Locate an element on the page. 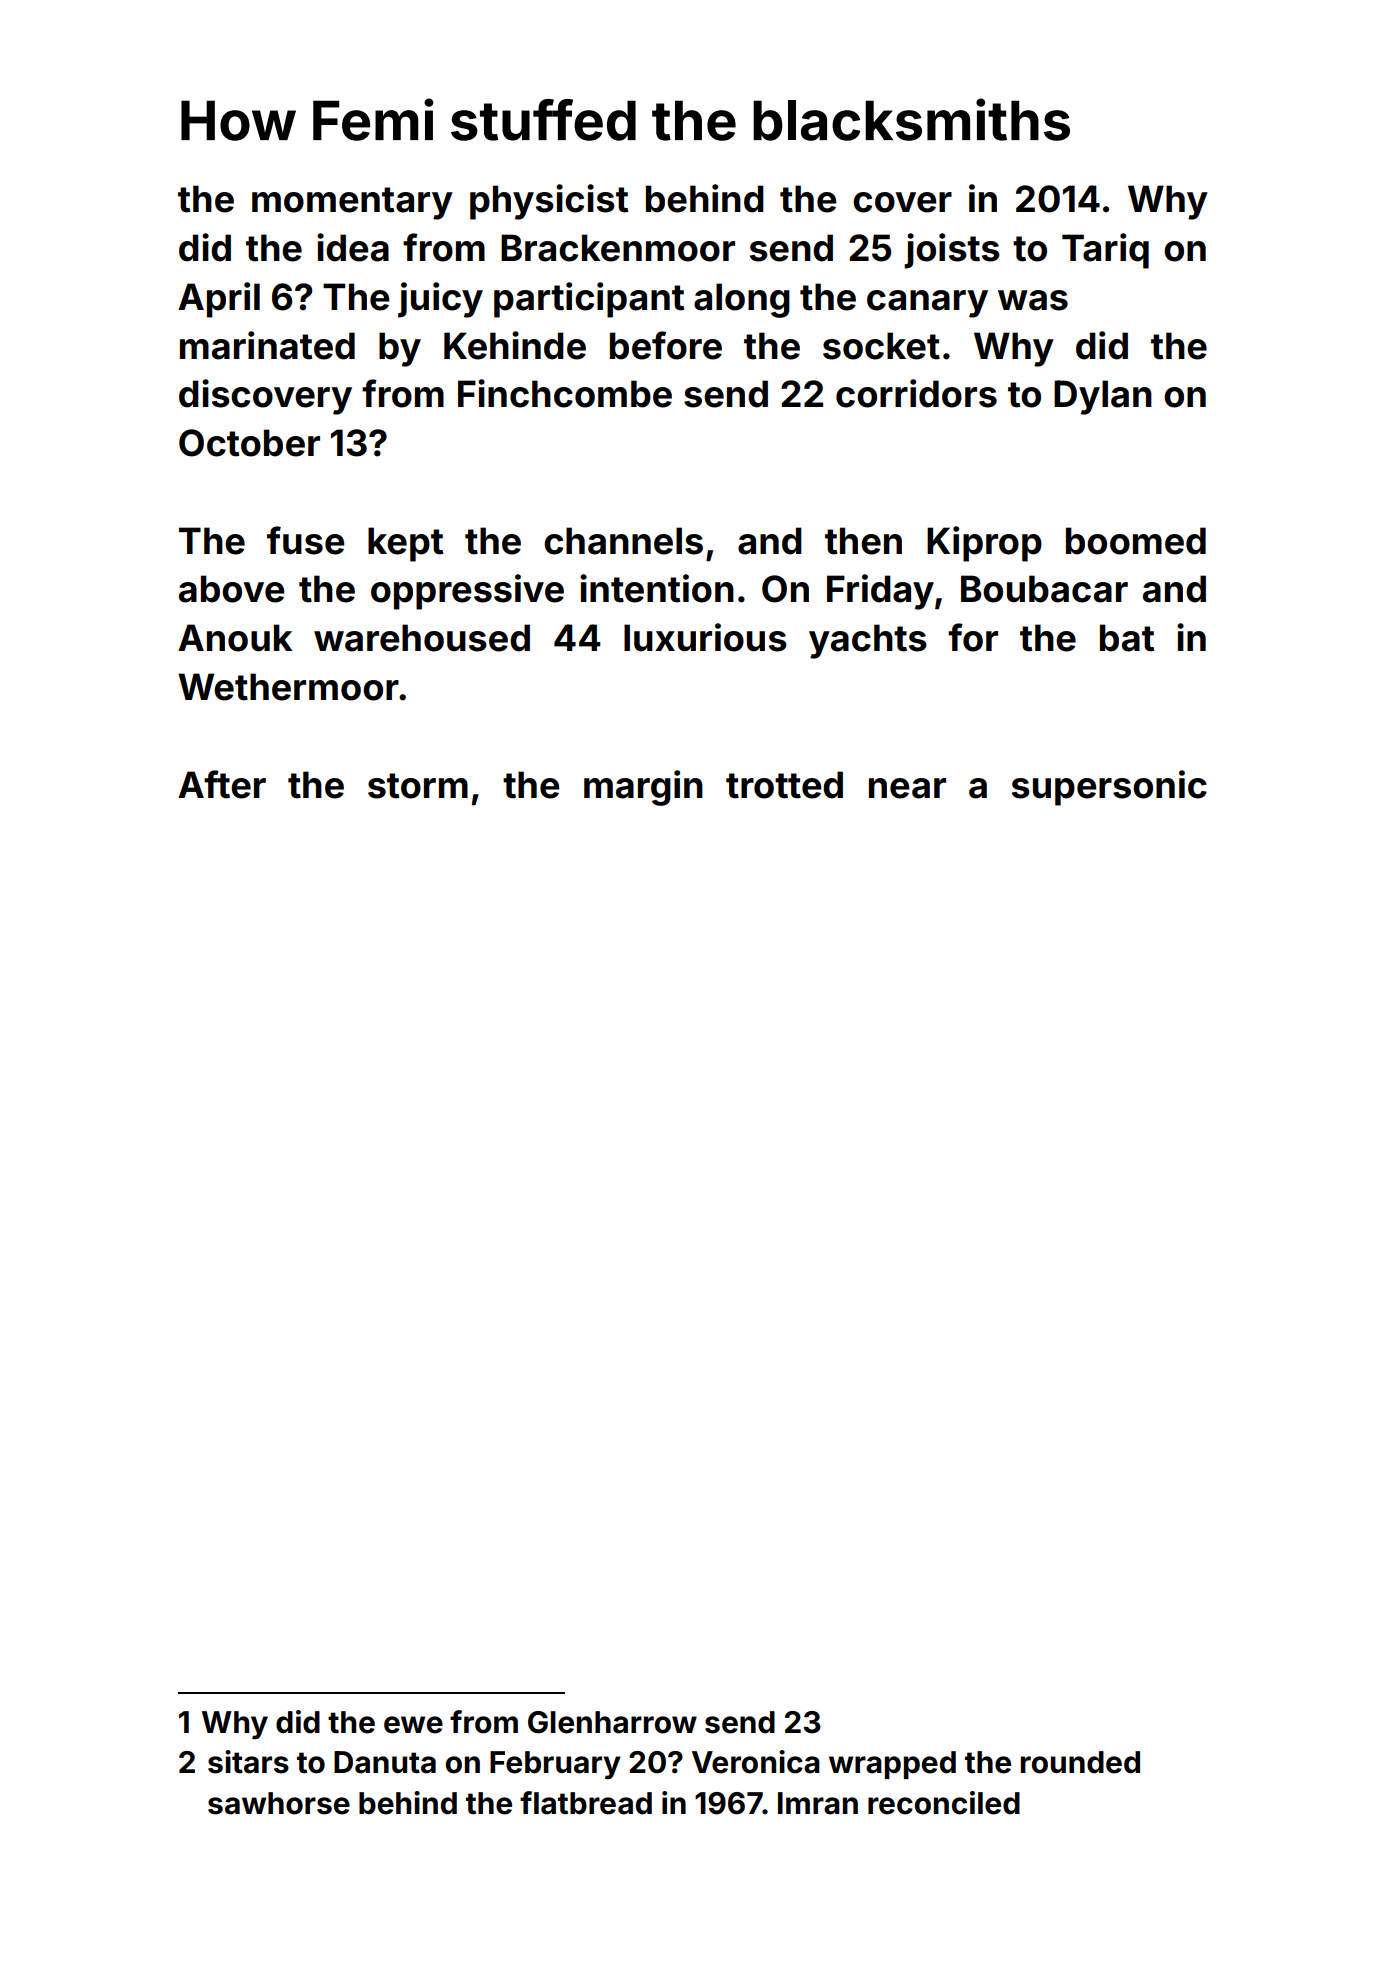 The width and height of the document is (1386, 1969). joists is located at coordinates (952, 251).
